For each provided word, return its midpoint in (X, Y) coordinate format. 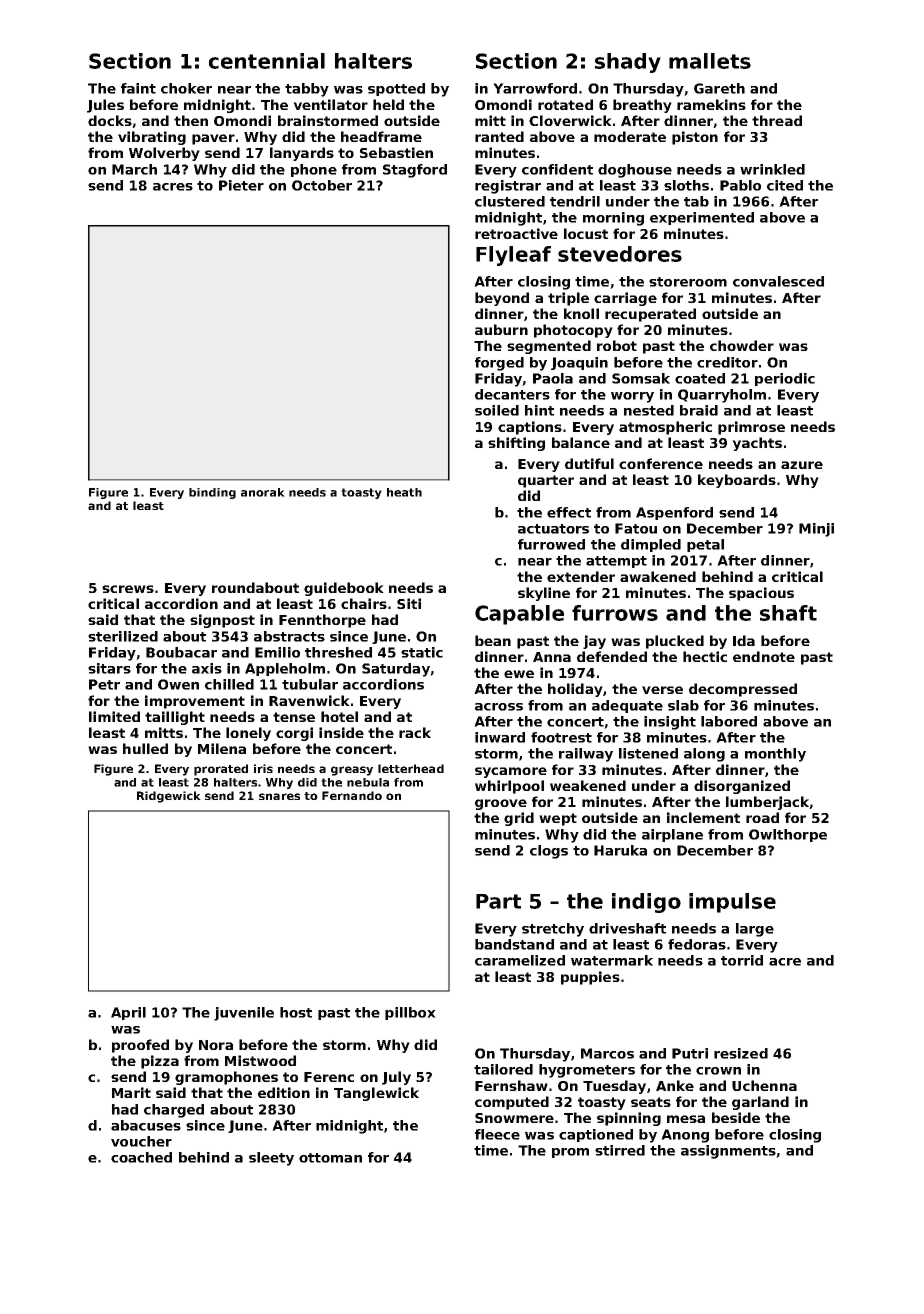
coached (141, 1157)
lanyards (302, 154)
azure (802, 465)
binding (212, 493)
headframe (381, 136)
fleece (497, 1134)
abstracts (289, 636)
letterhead (411, 768)
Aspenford (674, 513)
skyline (544, 594)
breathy (642, 106)
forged (499, 364)
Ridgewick (169, 797)
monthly (775, 755)
